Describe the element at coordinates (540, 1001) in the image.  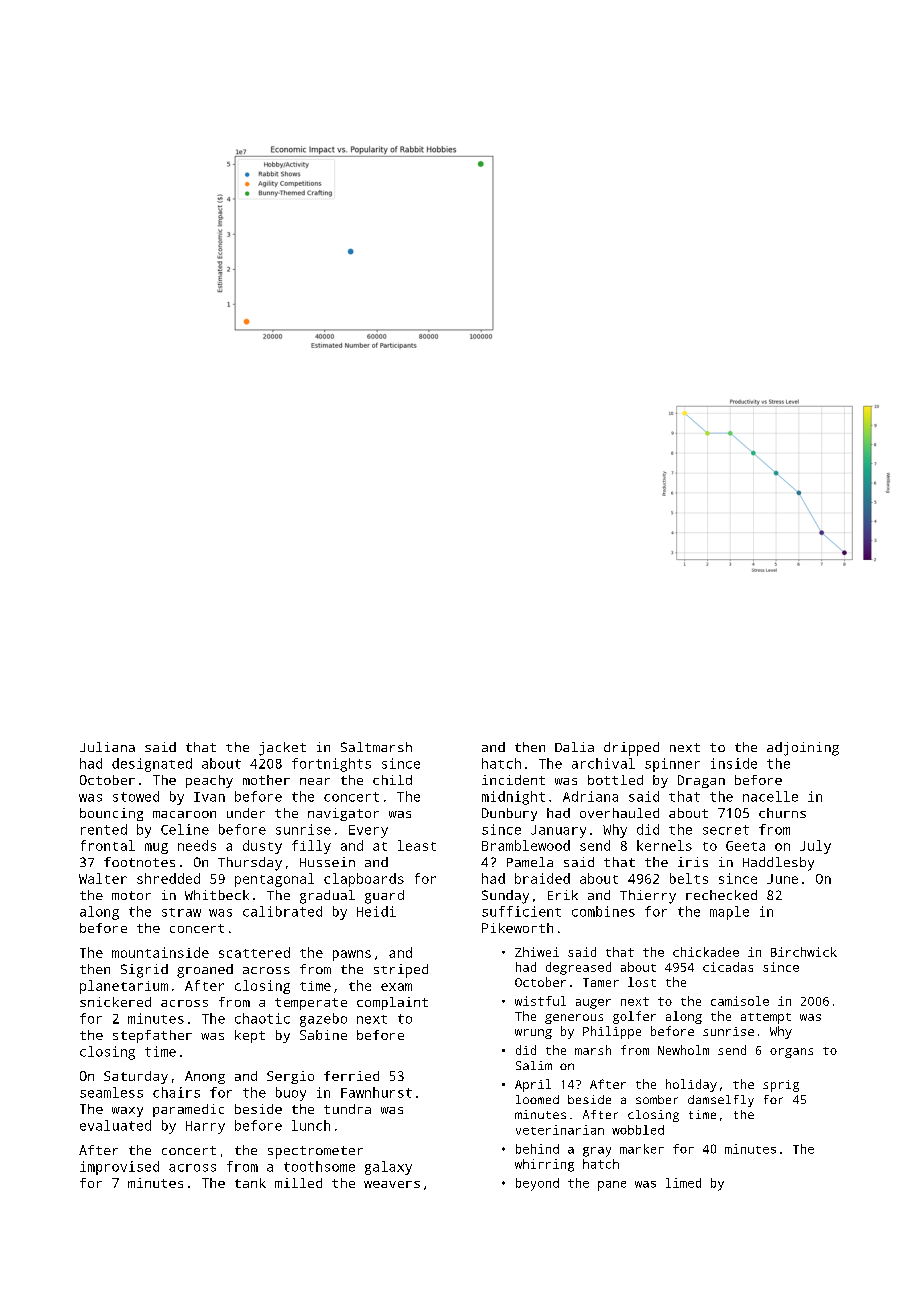
I see `wistful` at that location.
